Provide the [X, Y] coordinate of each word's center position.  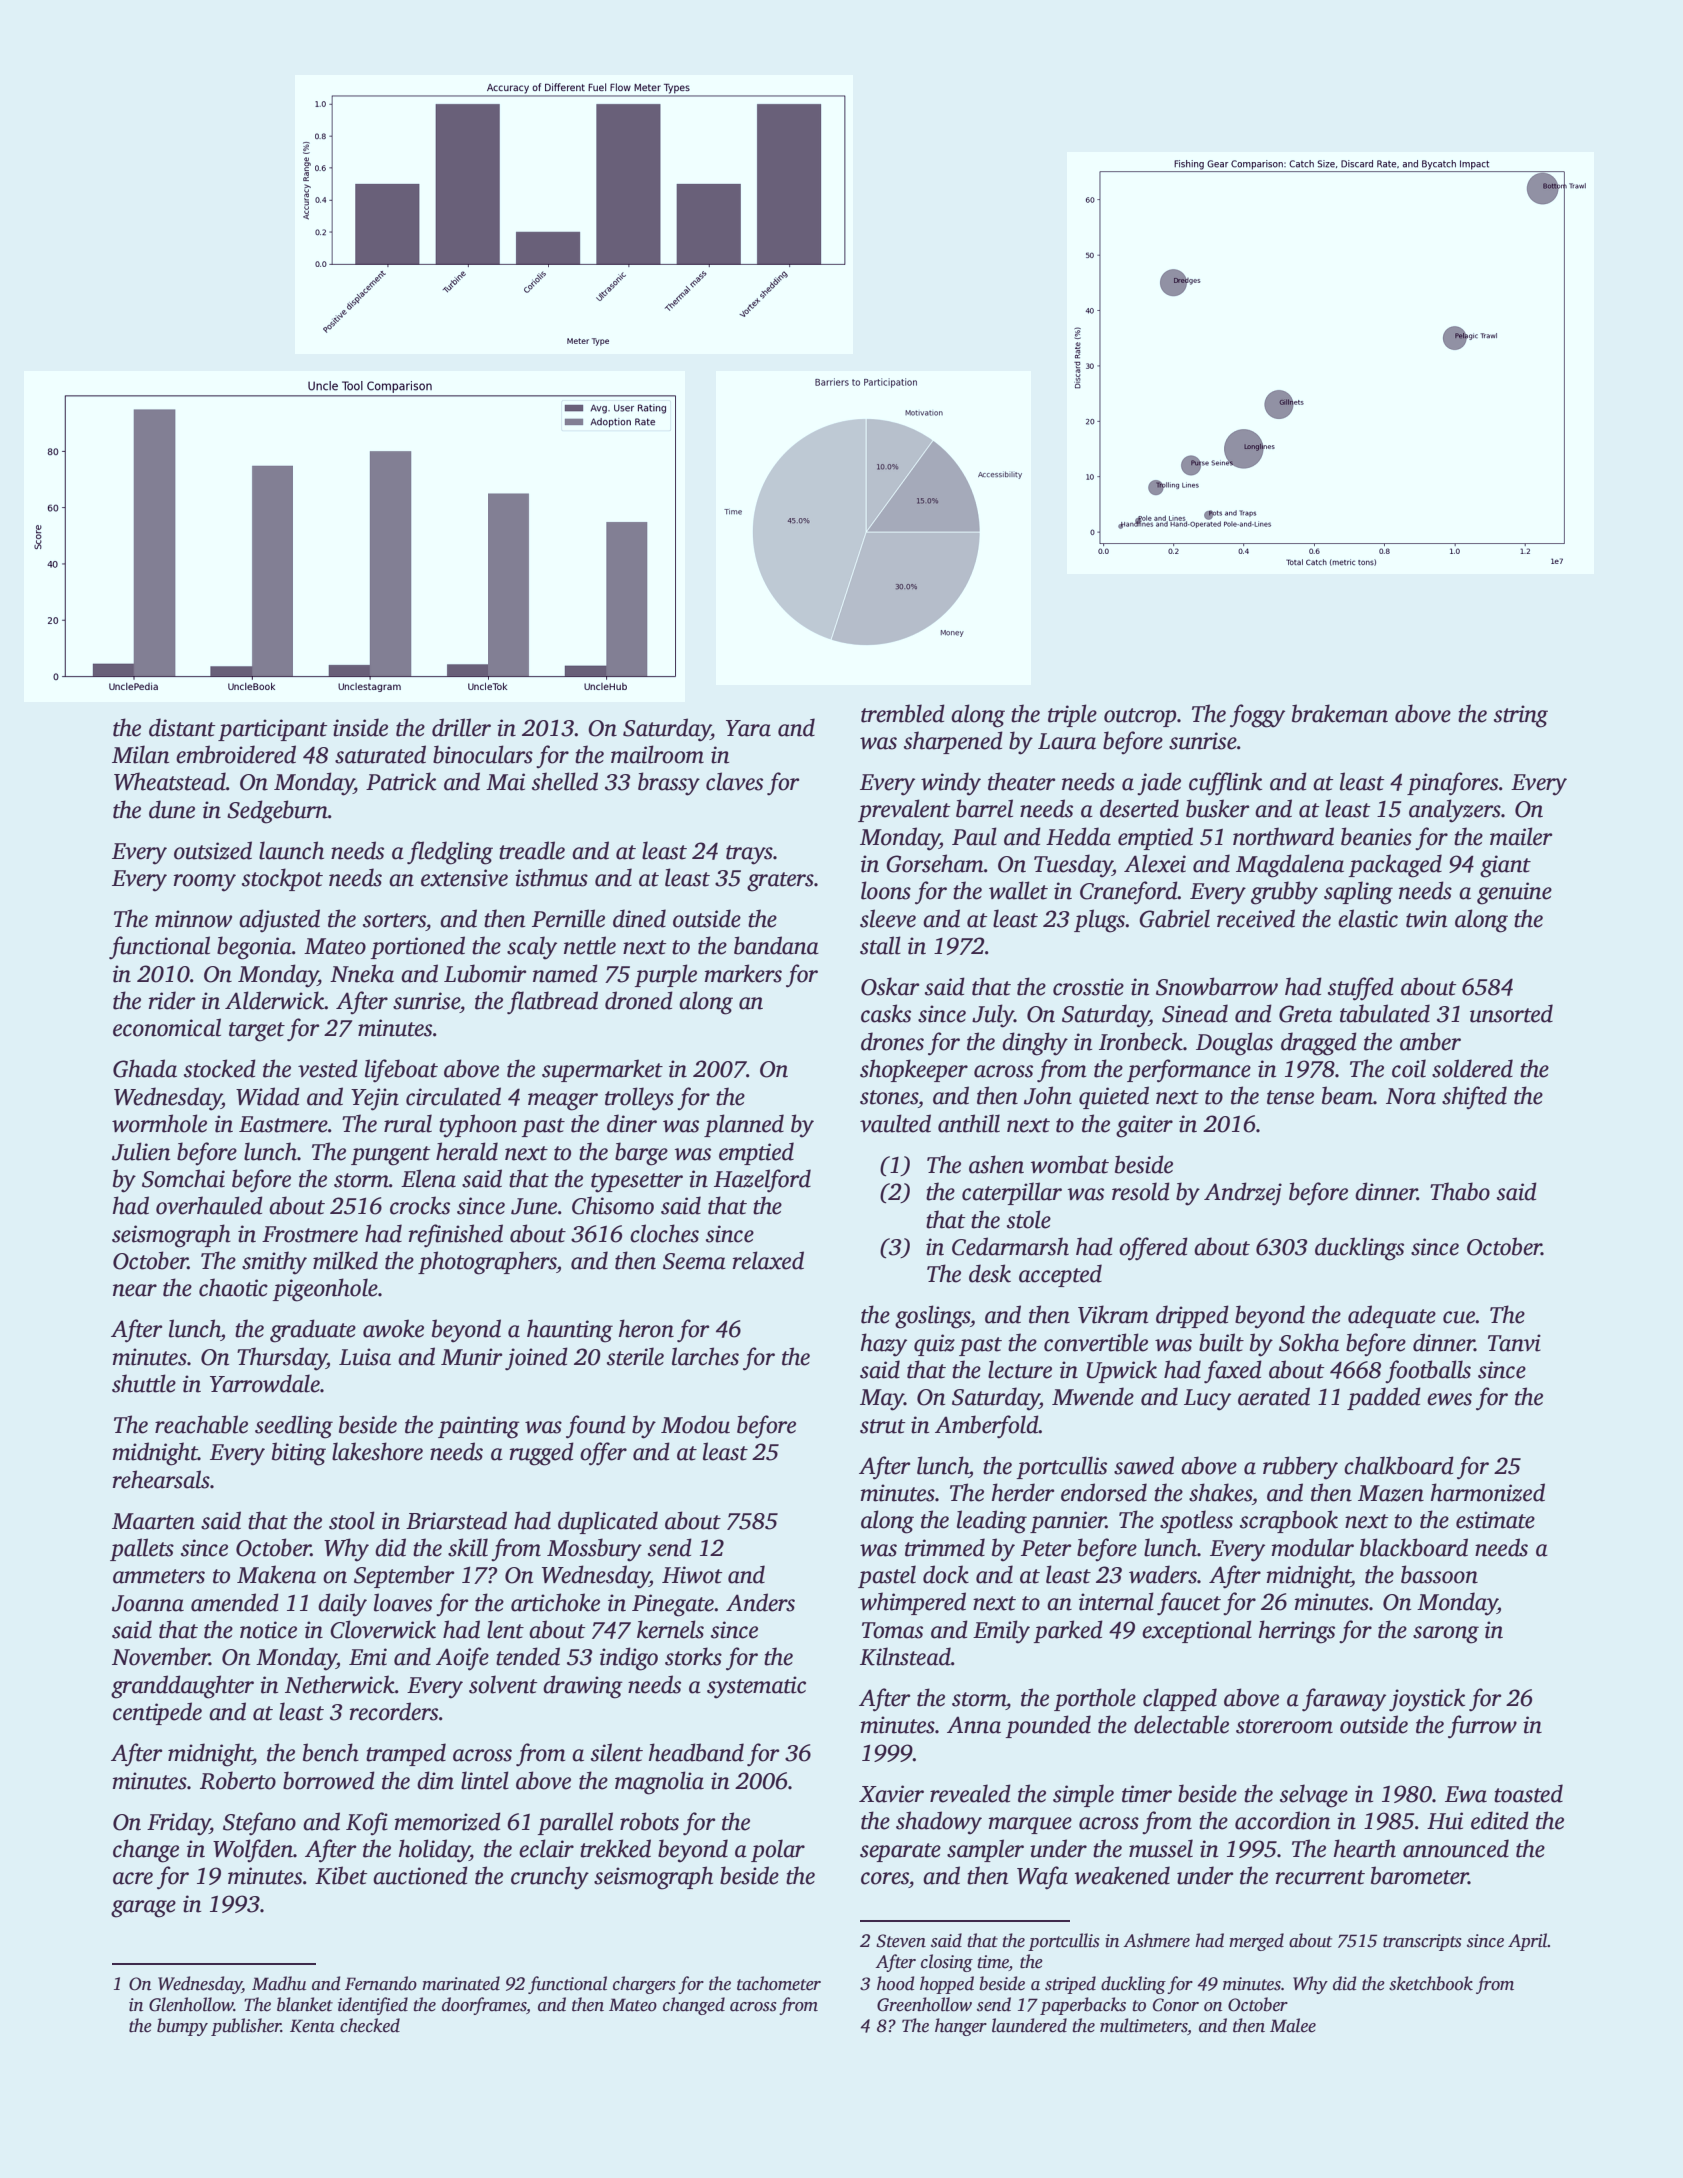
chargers [644, 1985]
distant [182, 727]
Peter [1046, 1548]
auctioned [420, 1875]
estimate [1495, 1520]
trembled [903, 713]
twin [1426, 919]
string [1521, 716]
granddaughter [182, 1687]
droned [639, 1000]
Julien [141, 1151]
